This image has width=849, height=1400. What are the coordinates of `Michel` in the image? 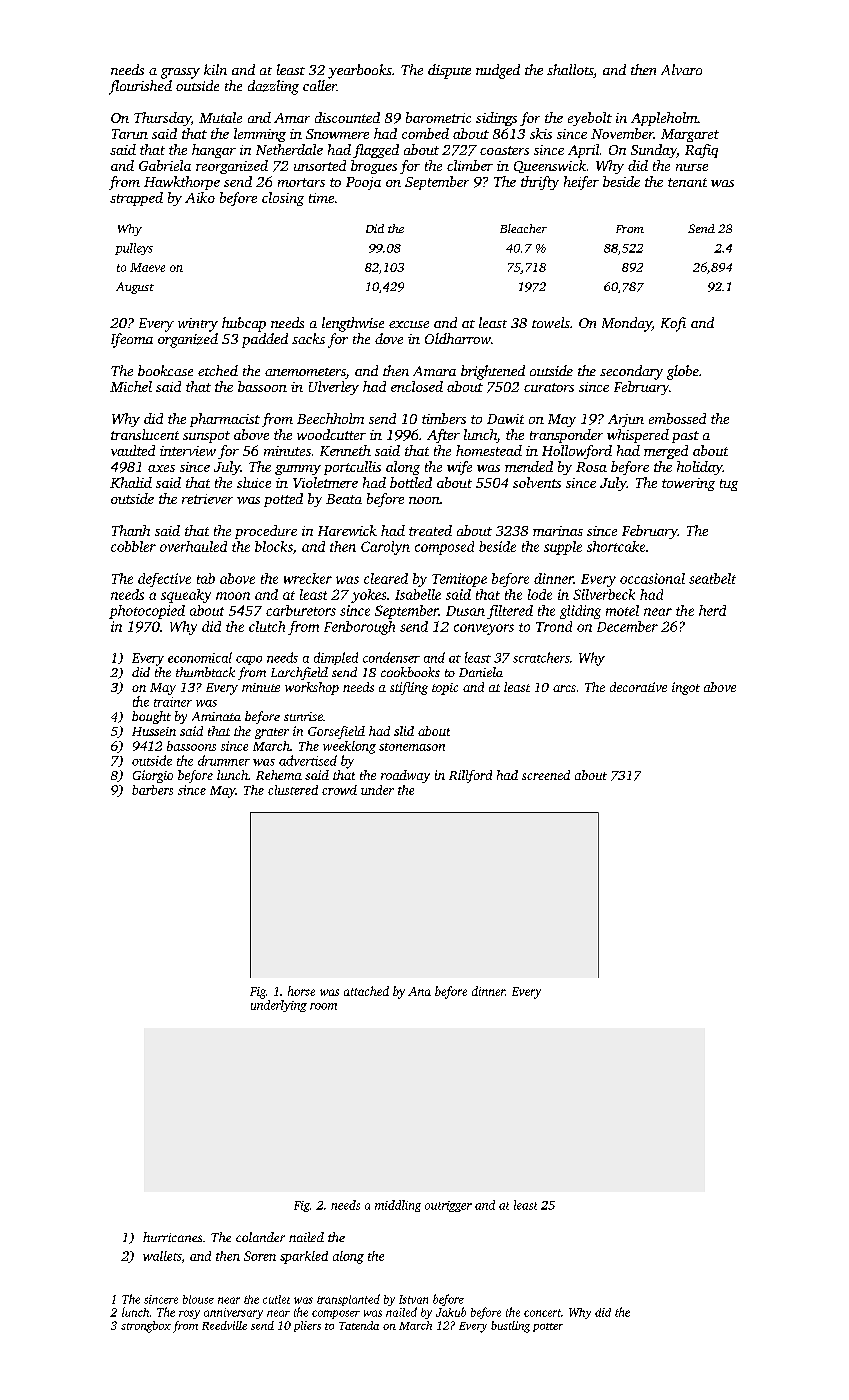 It's located at (131, 386).
